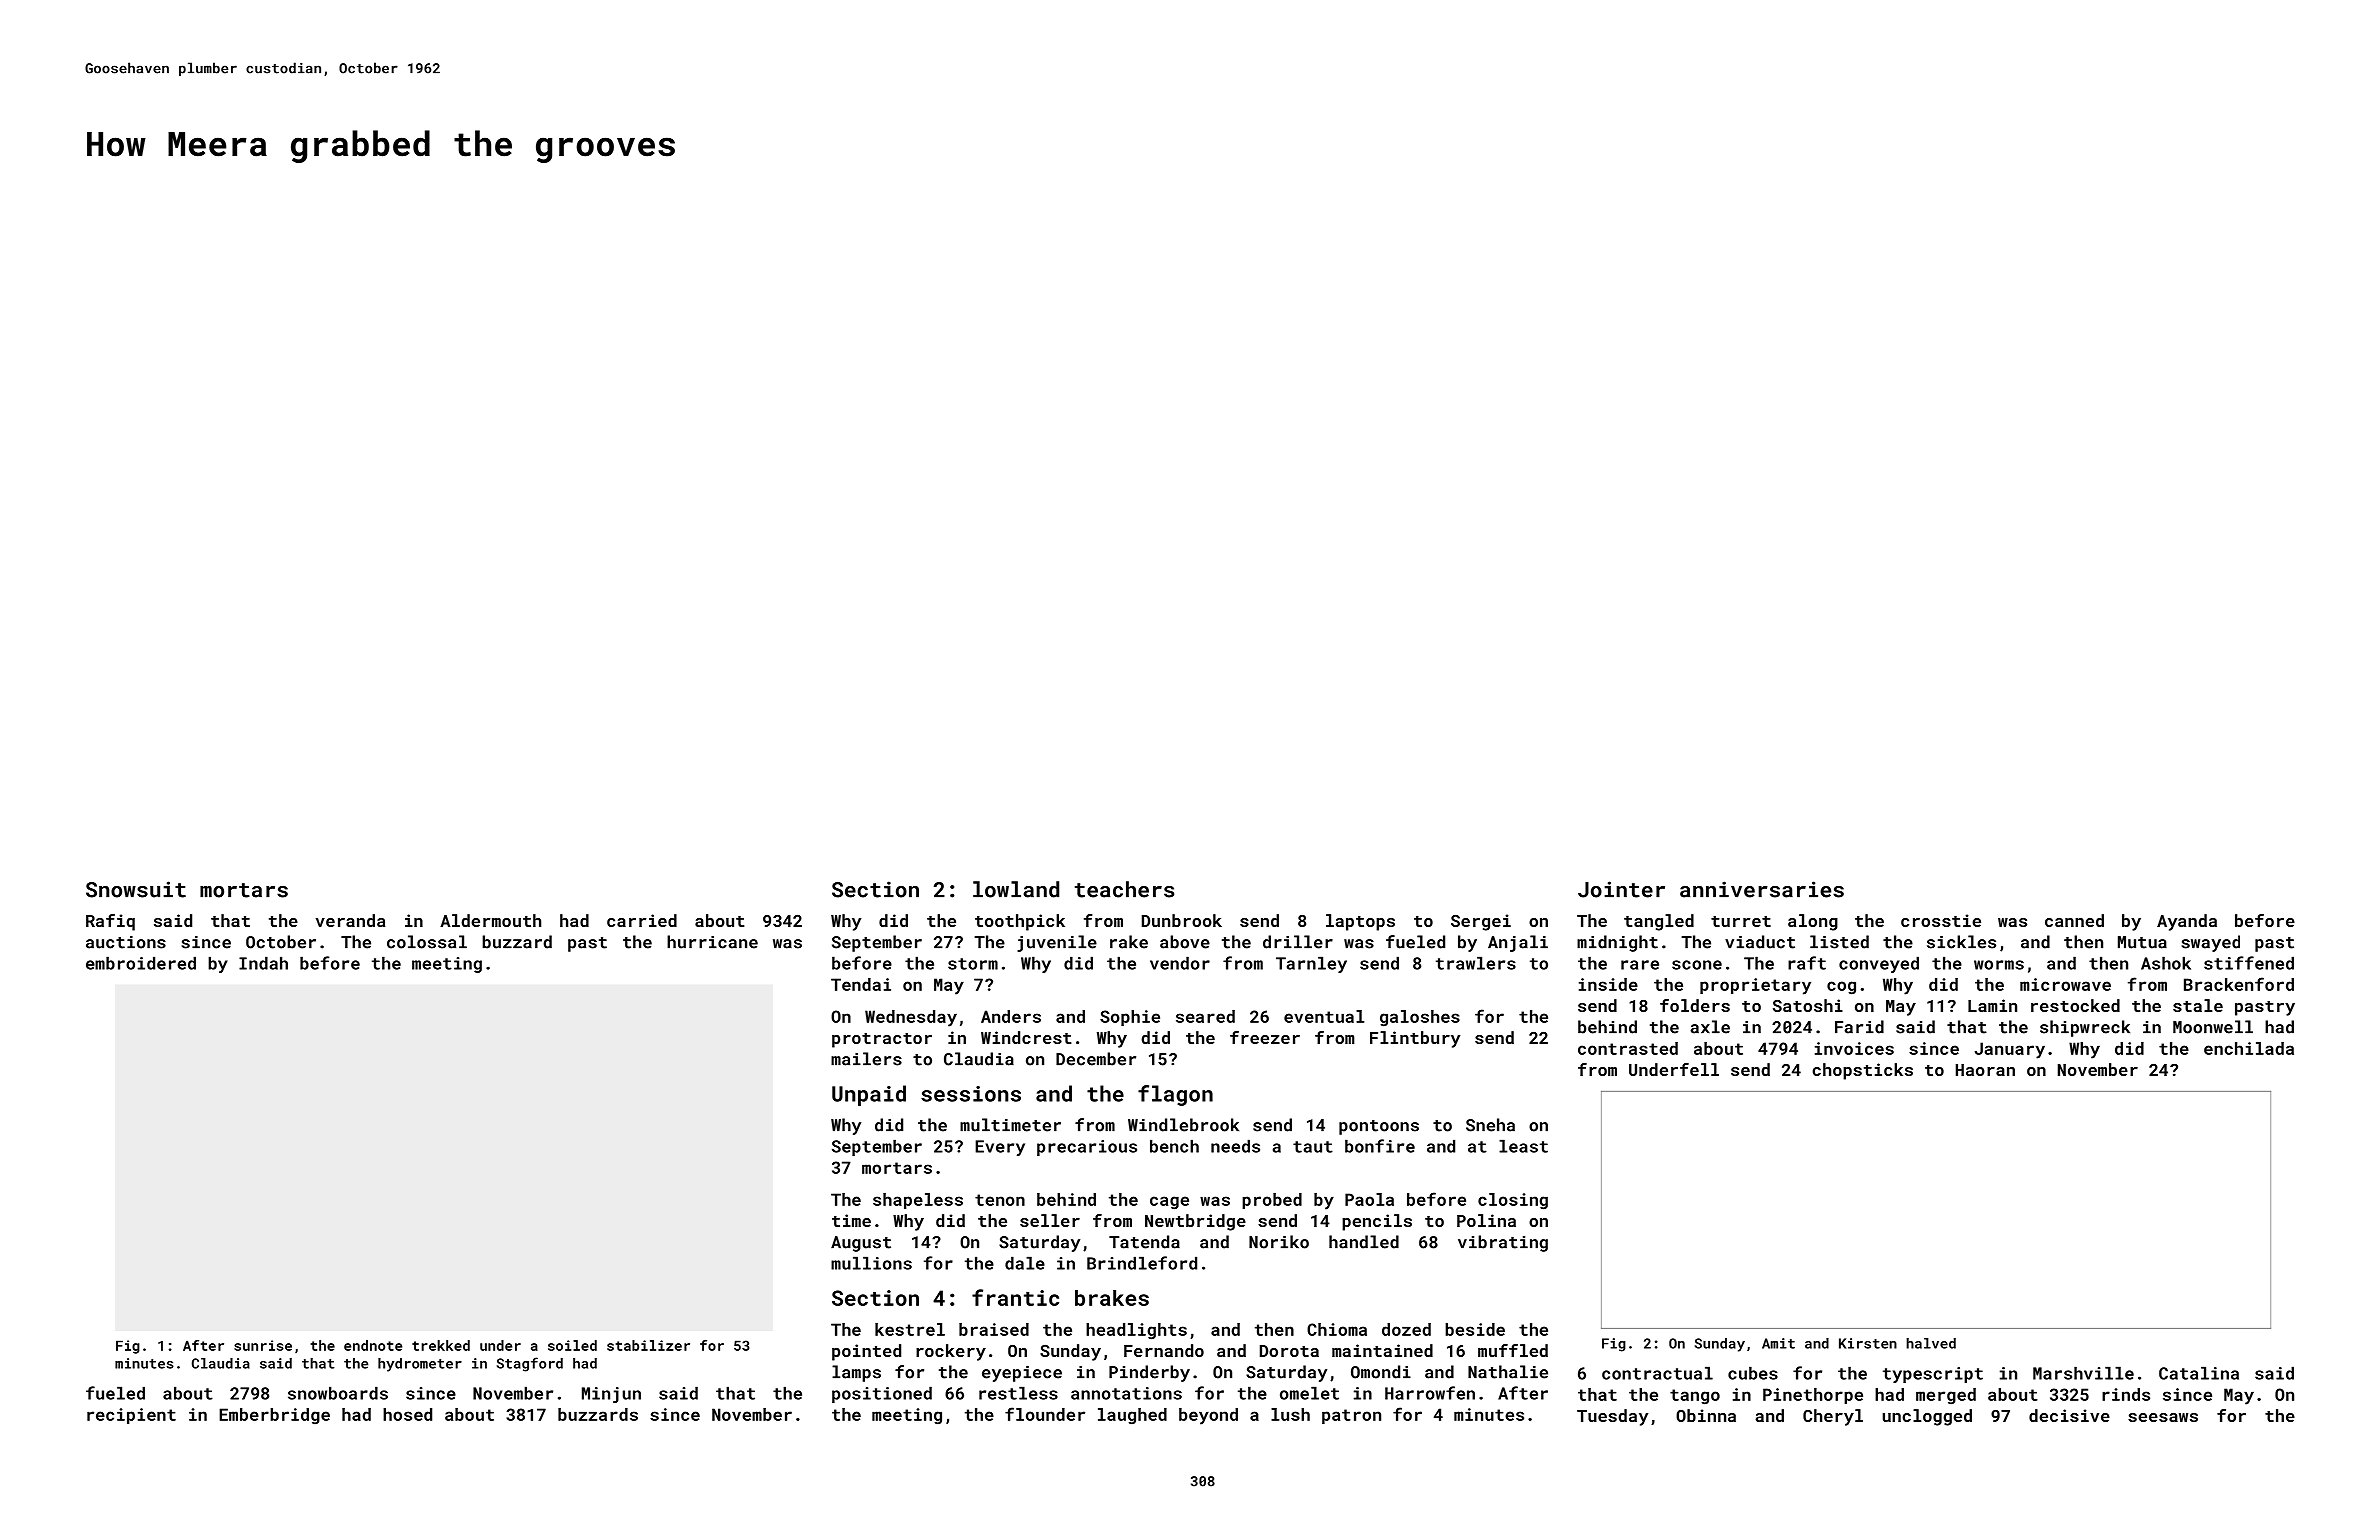 The width and height of the screenshot is (2380, 1540). What do you see at coordinates (971, 1094) in the screenshot?
I see `sessions` at bounding box center [971, 1094].
